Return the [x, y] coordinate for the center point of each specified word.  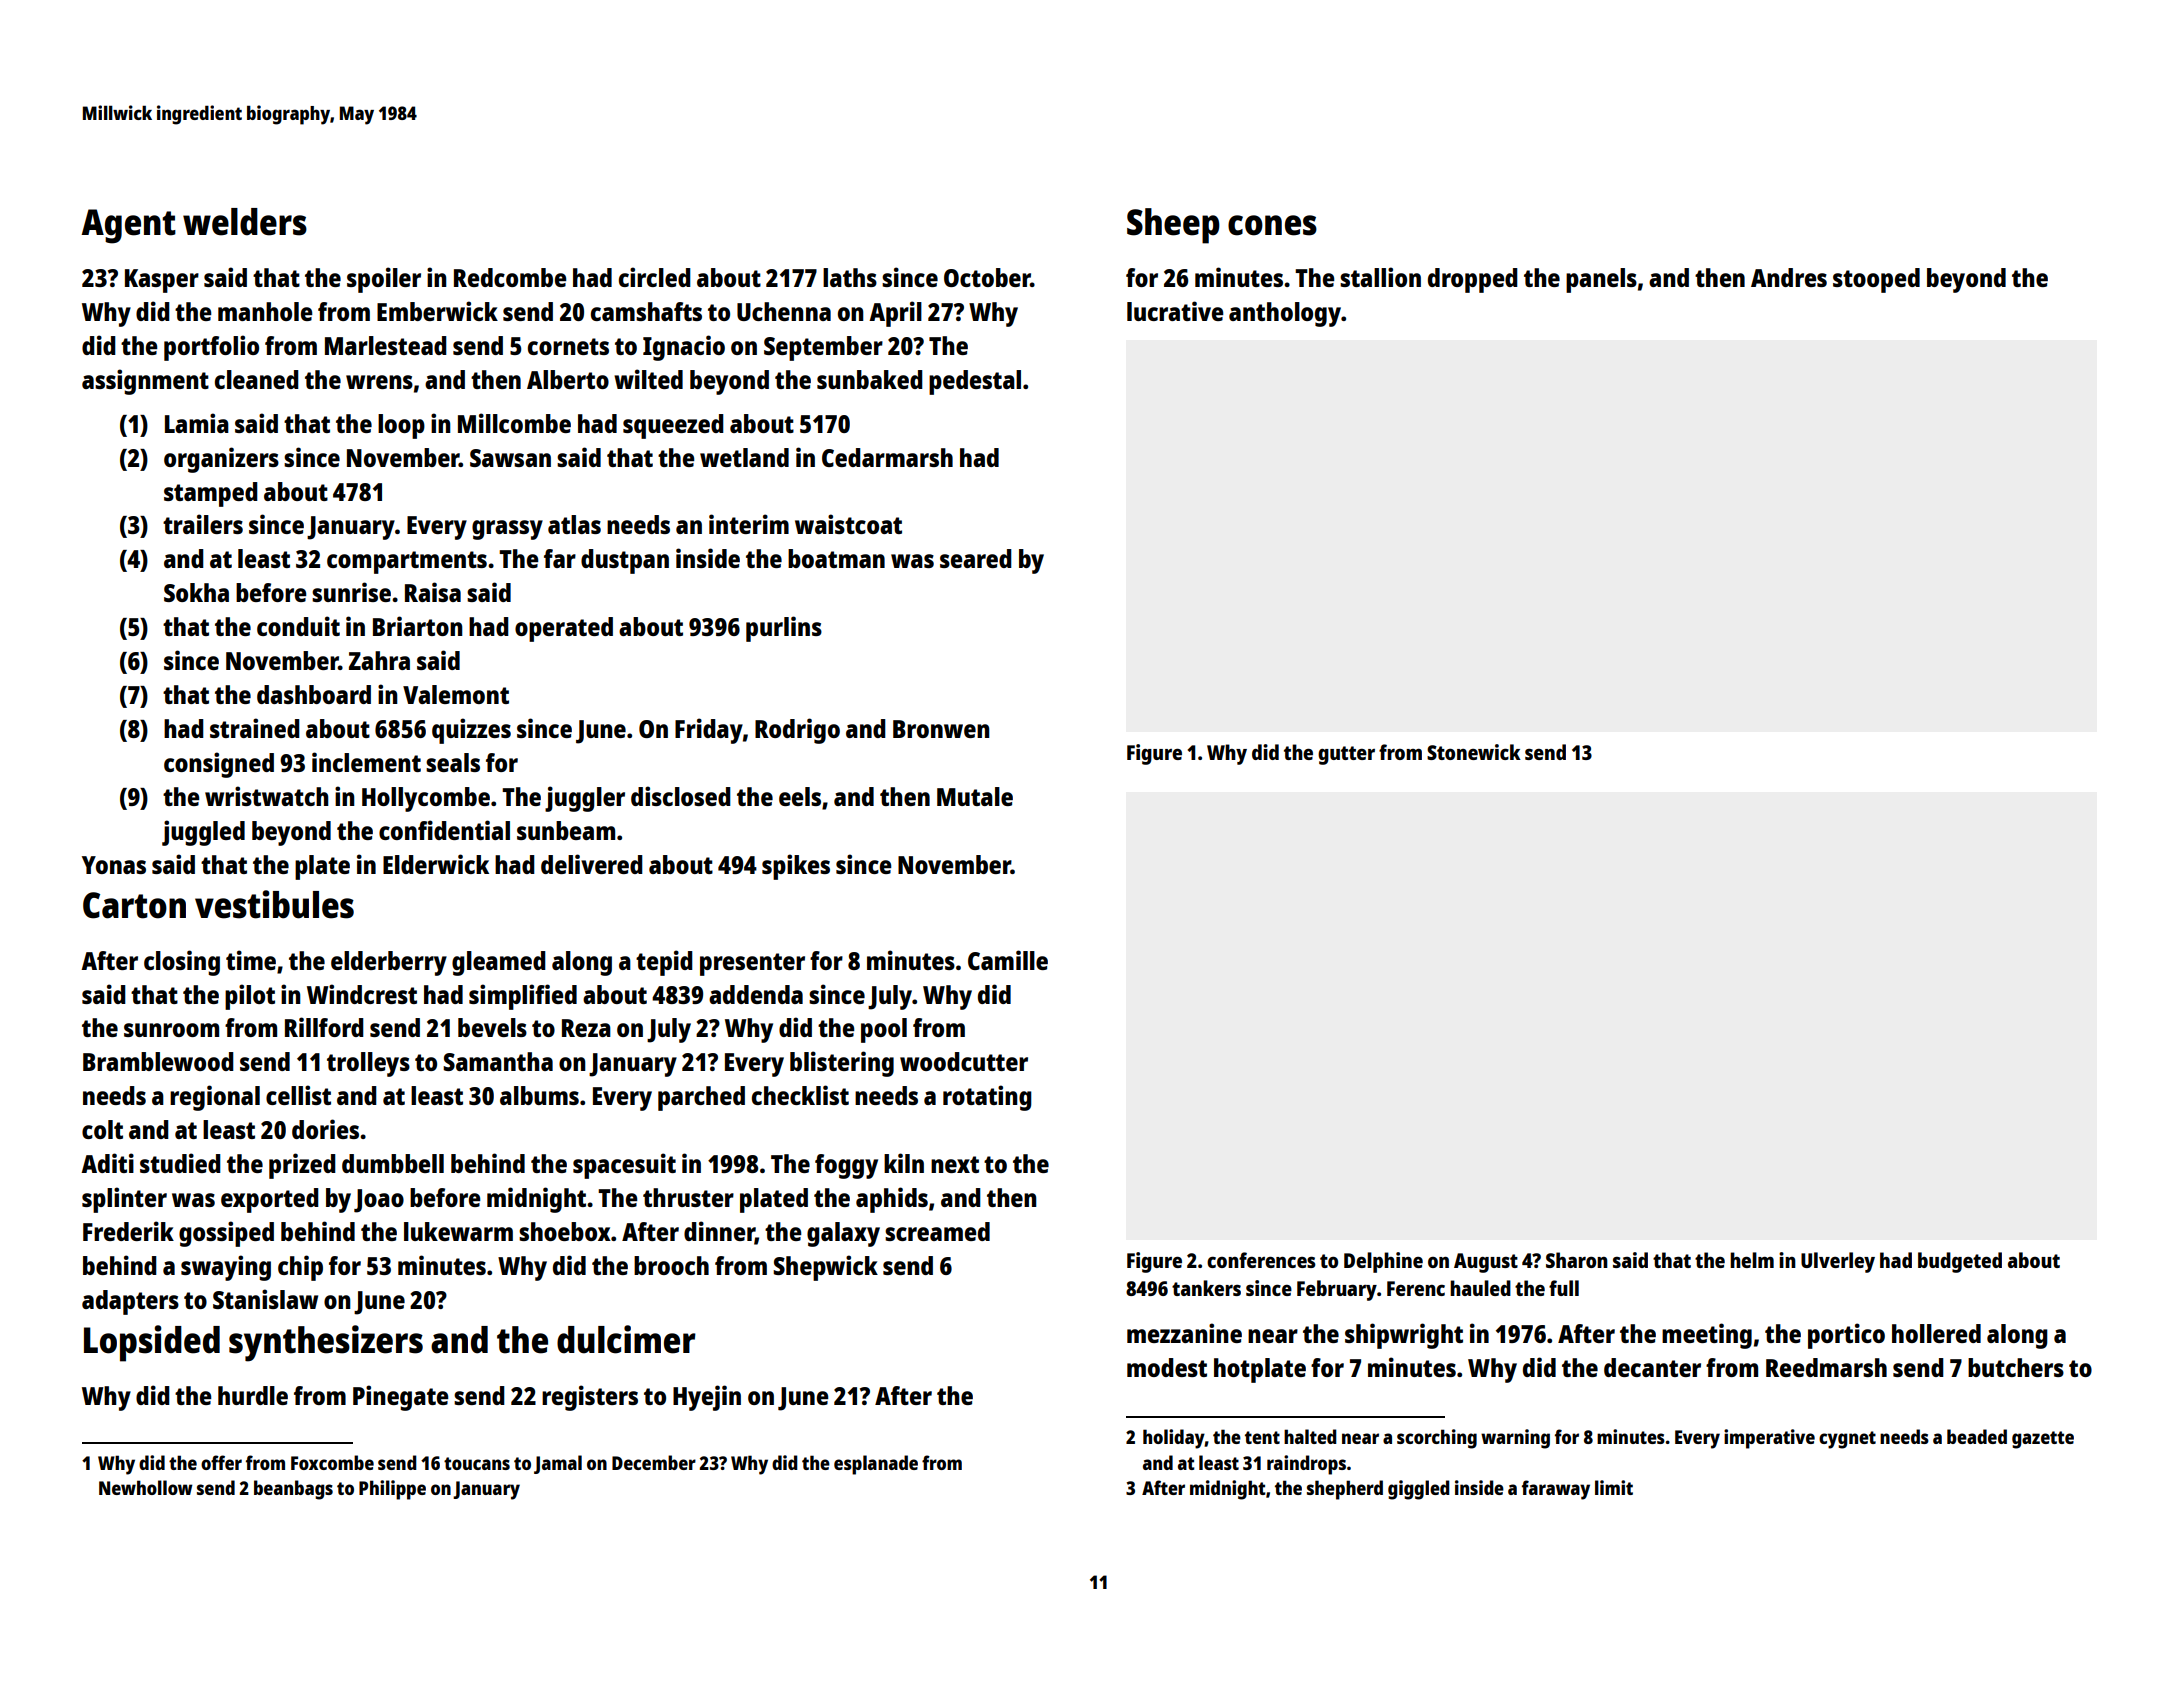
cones [1272, 225]
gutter [1346, 755]
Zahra [379, 660]
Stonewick [1474, 752]
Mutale [975, 796]
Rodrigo [797, 731]
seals [453, 762]
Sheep [1173, 226]
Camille [1008, 960]
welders [245, 222]
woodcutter [964, 1061]
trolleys [368, 1064]
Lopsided [152, 1343]
